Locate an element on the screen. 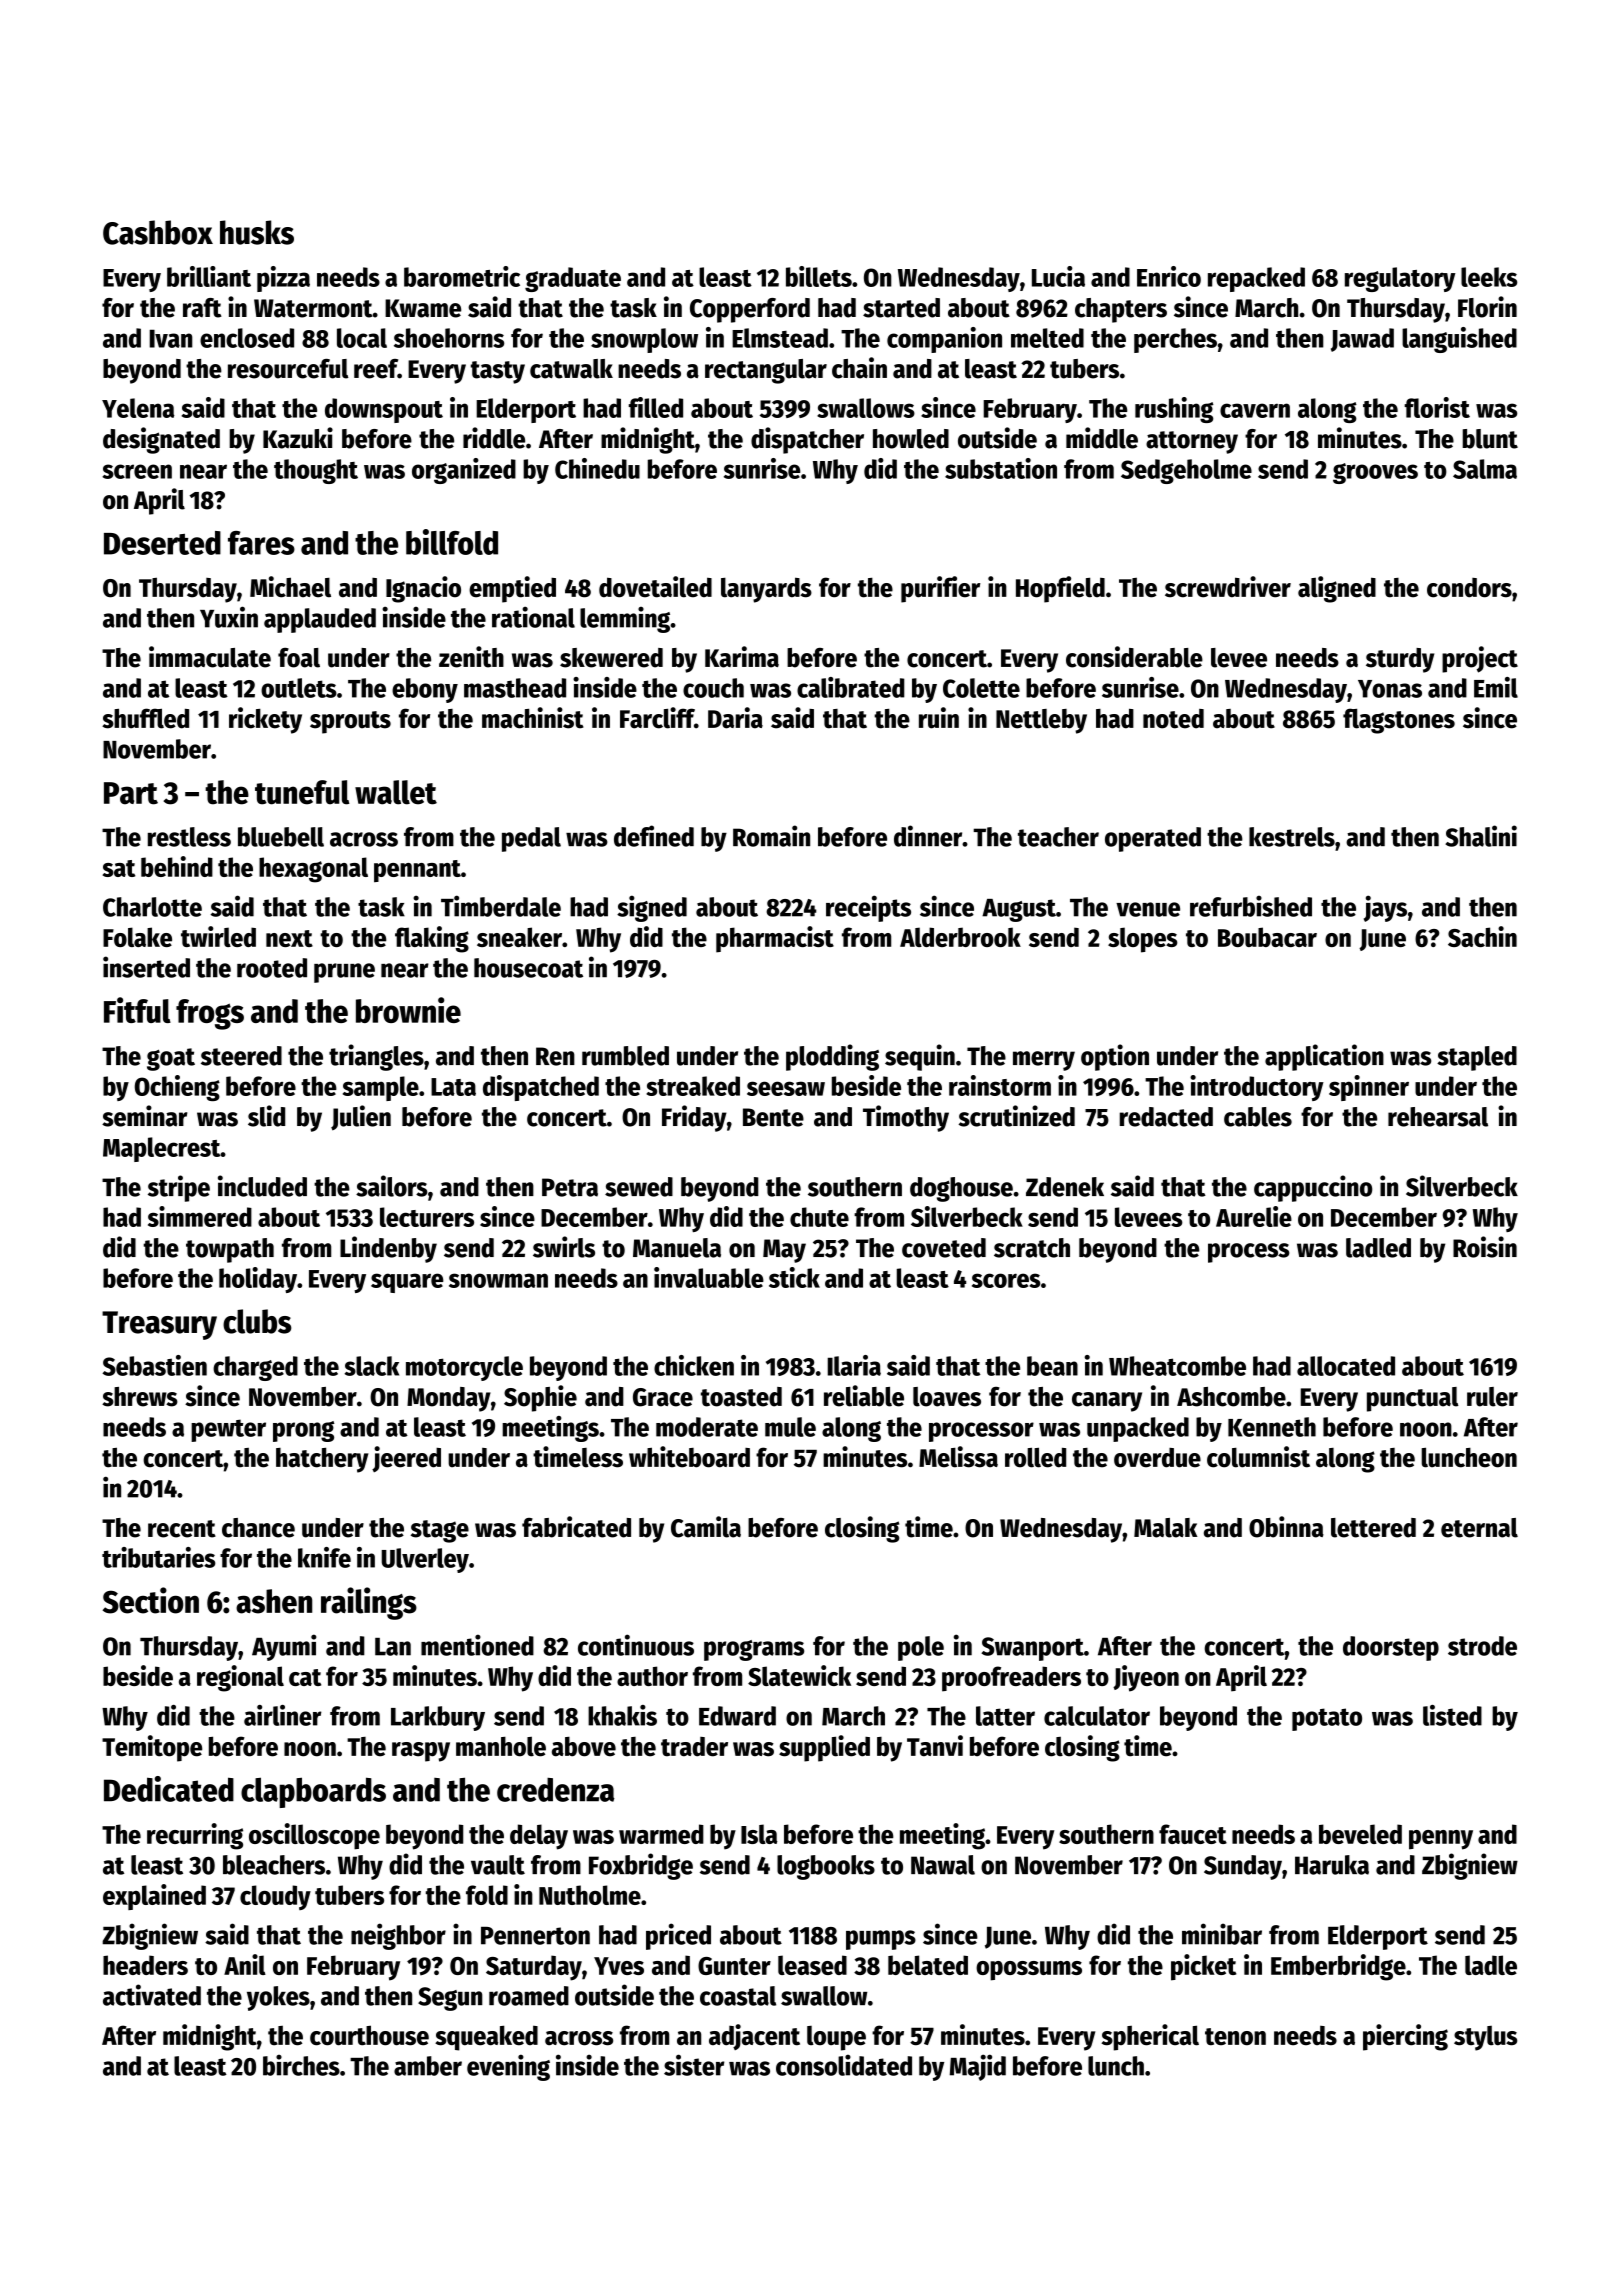 The image size is (1620, 2292). regulatory is located at coordinates (1400, 279).
